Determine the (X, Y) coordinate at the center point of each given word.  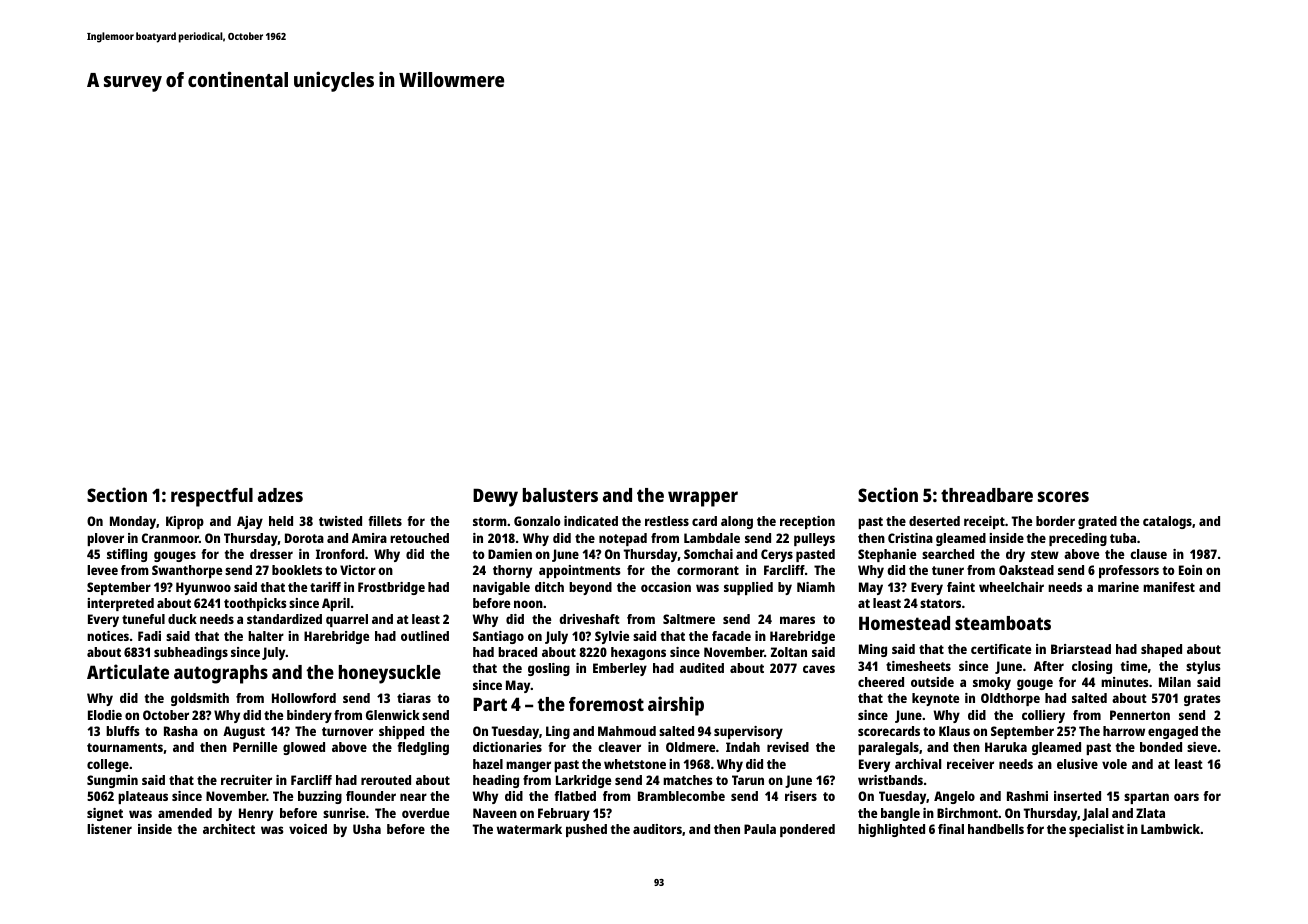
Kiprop (185, 522)
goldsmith (200, 699)
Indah (743, 747)
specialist (1096, 830)
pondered (807, 830)
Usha (367, 829)
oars (1186, 797)
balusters (560, 495)
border (1055, 521)
